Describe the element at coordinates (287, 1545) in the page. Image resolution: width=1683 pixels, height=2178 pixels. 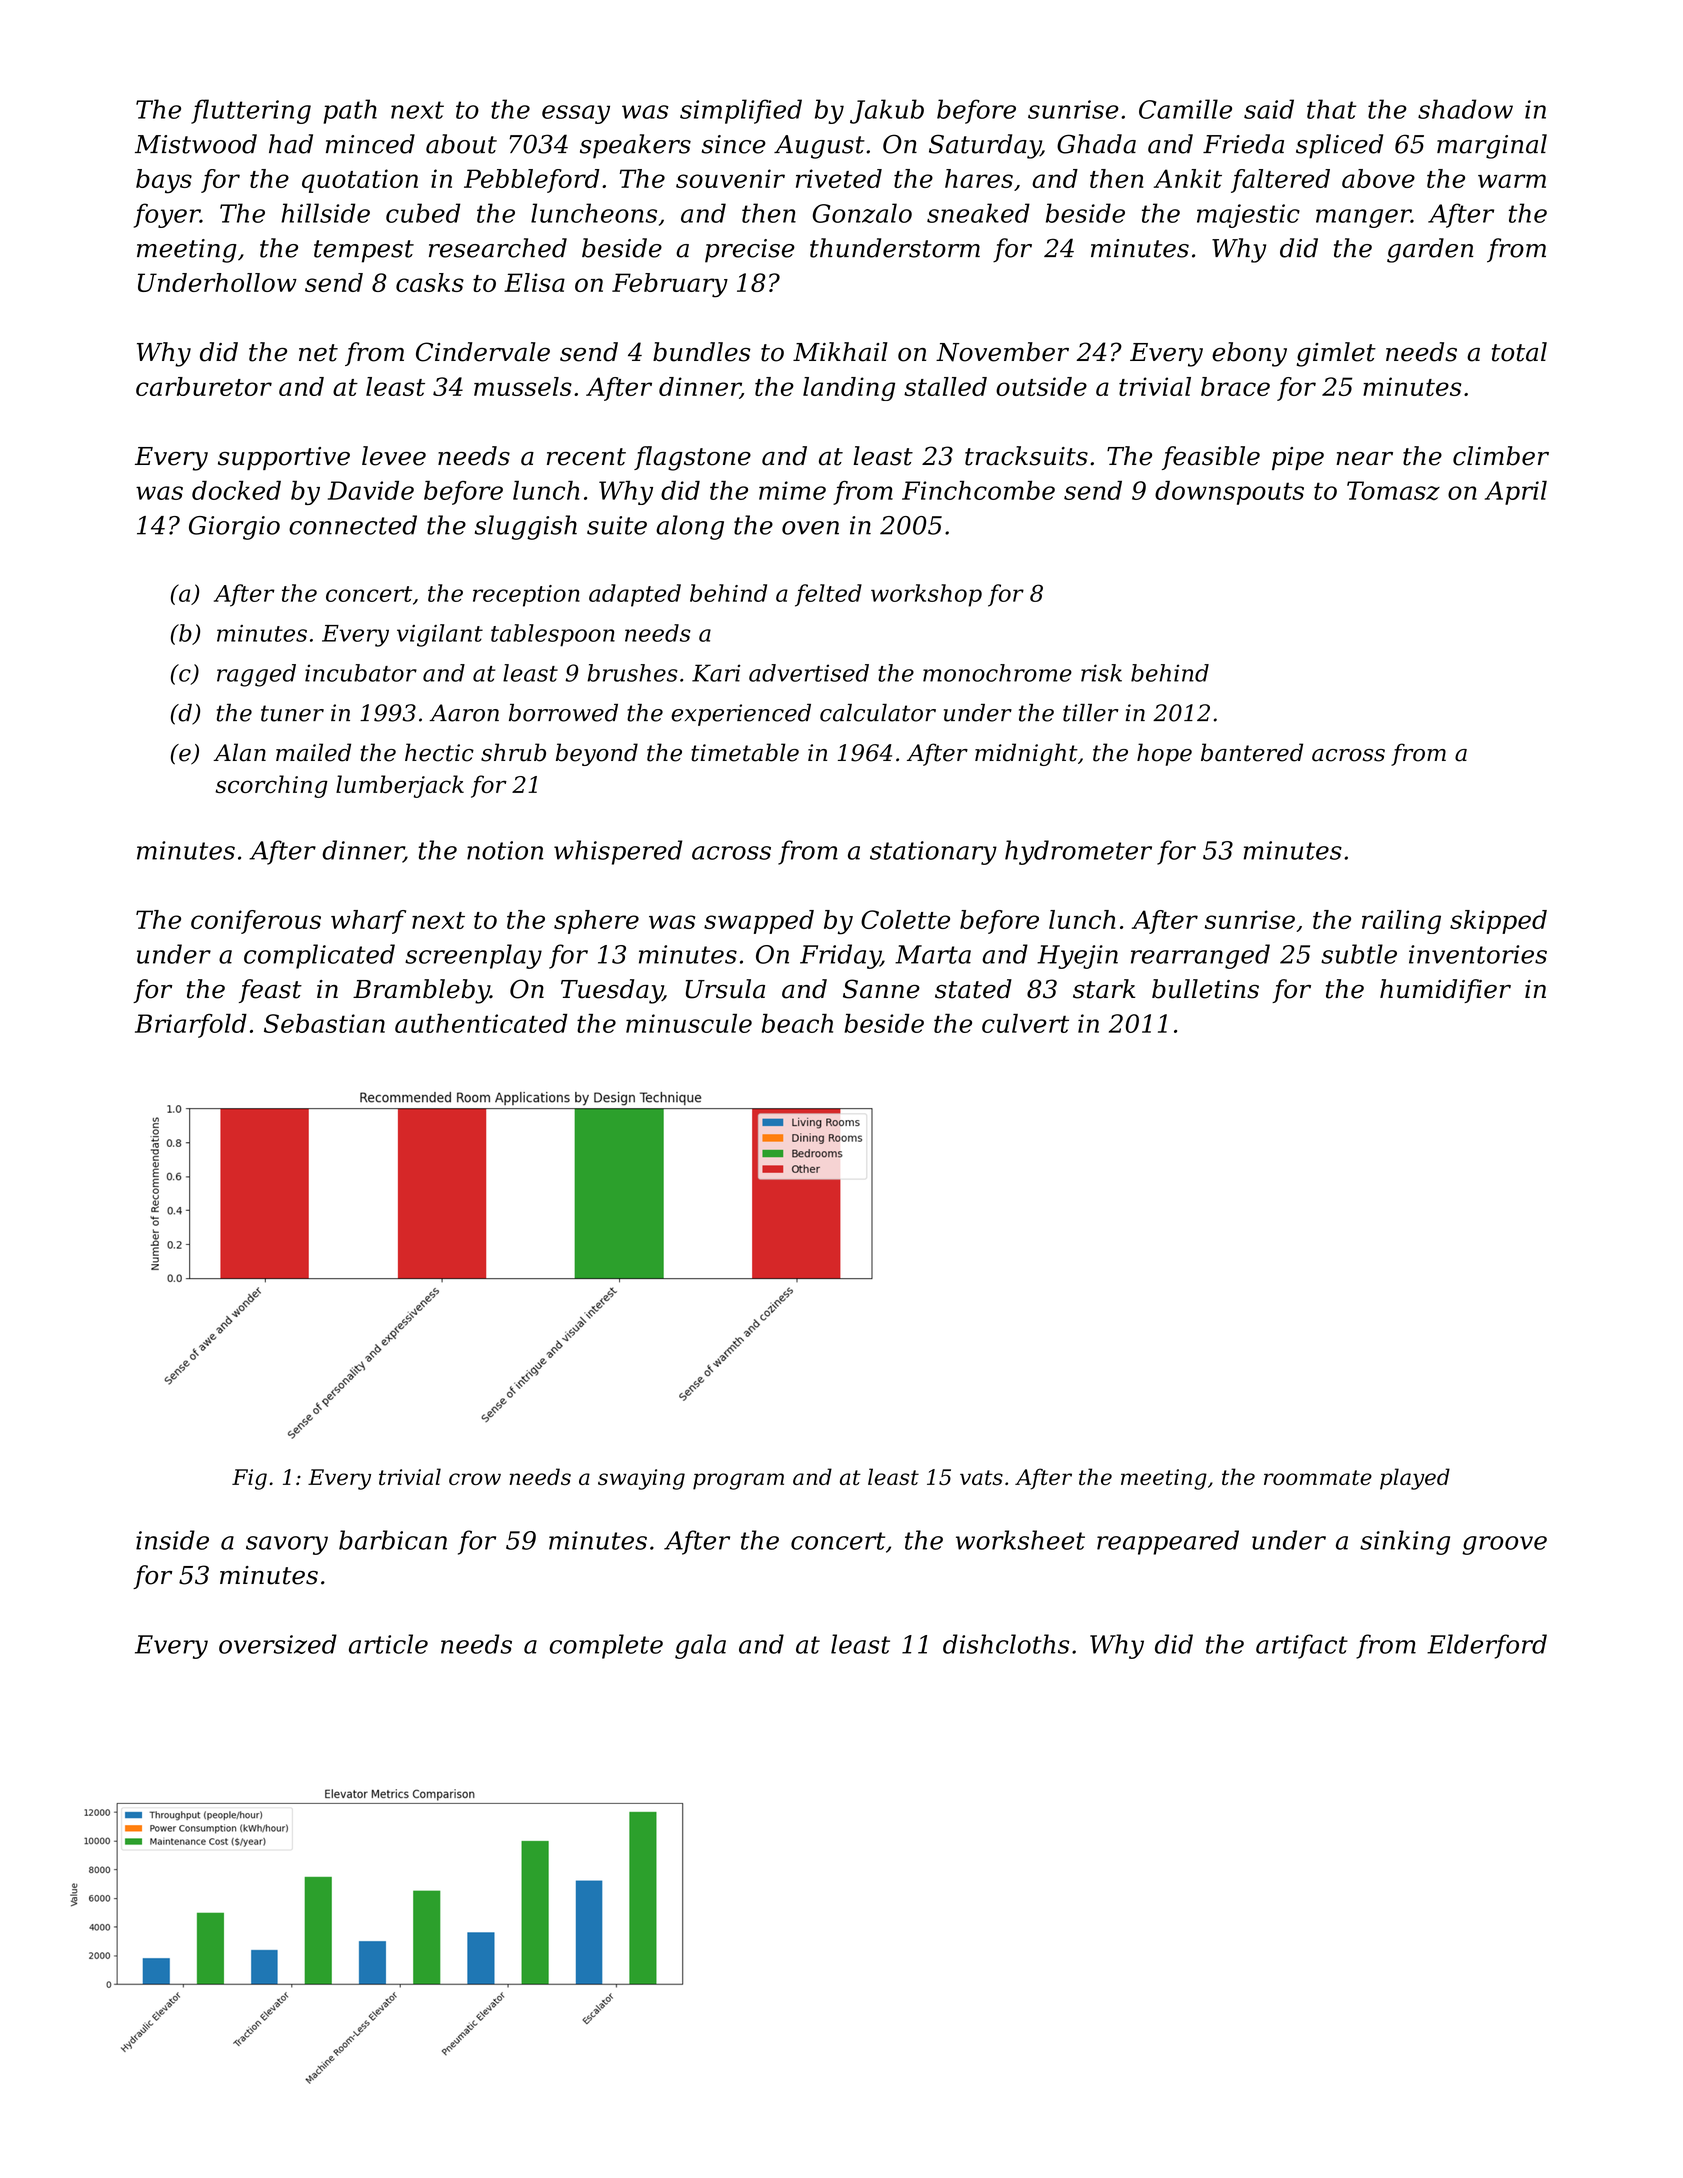
I see `savory` at that location.
